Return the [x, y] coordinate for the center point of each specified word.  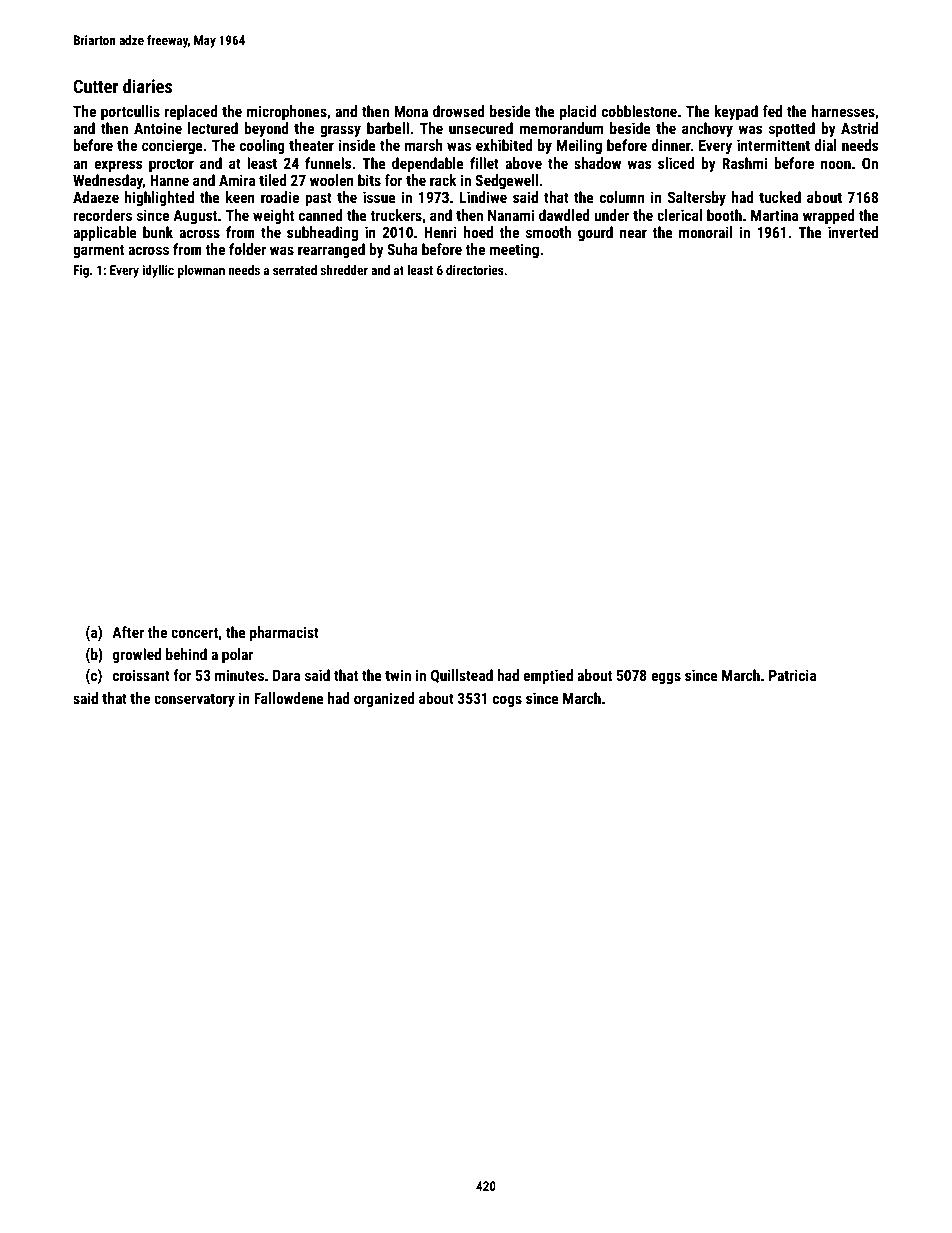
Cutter [95, 86]
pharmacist [284, 633]
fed [772, 111]
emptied [548, 676]
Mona [411, 111]
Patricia [792, 675]
